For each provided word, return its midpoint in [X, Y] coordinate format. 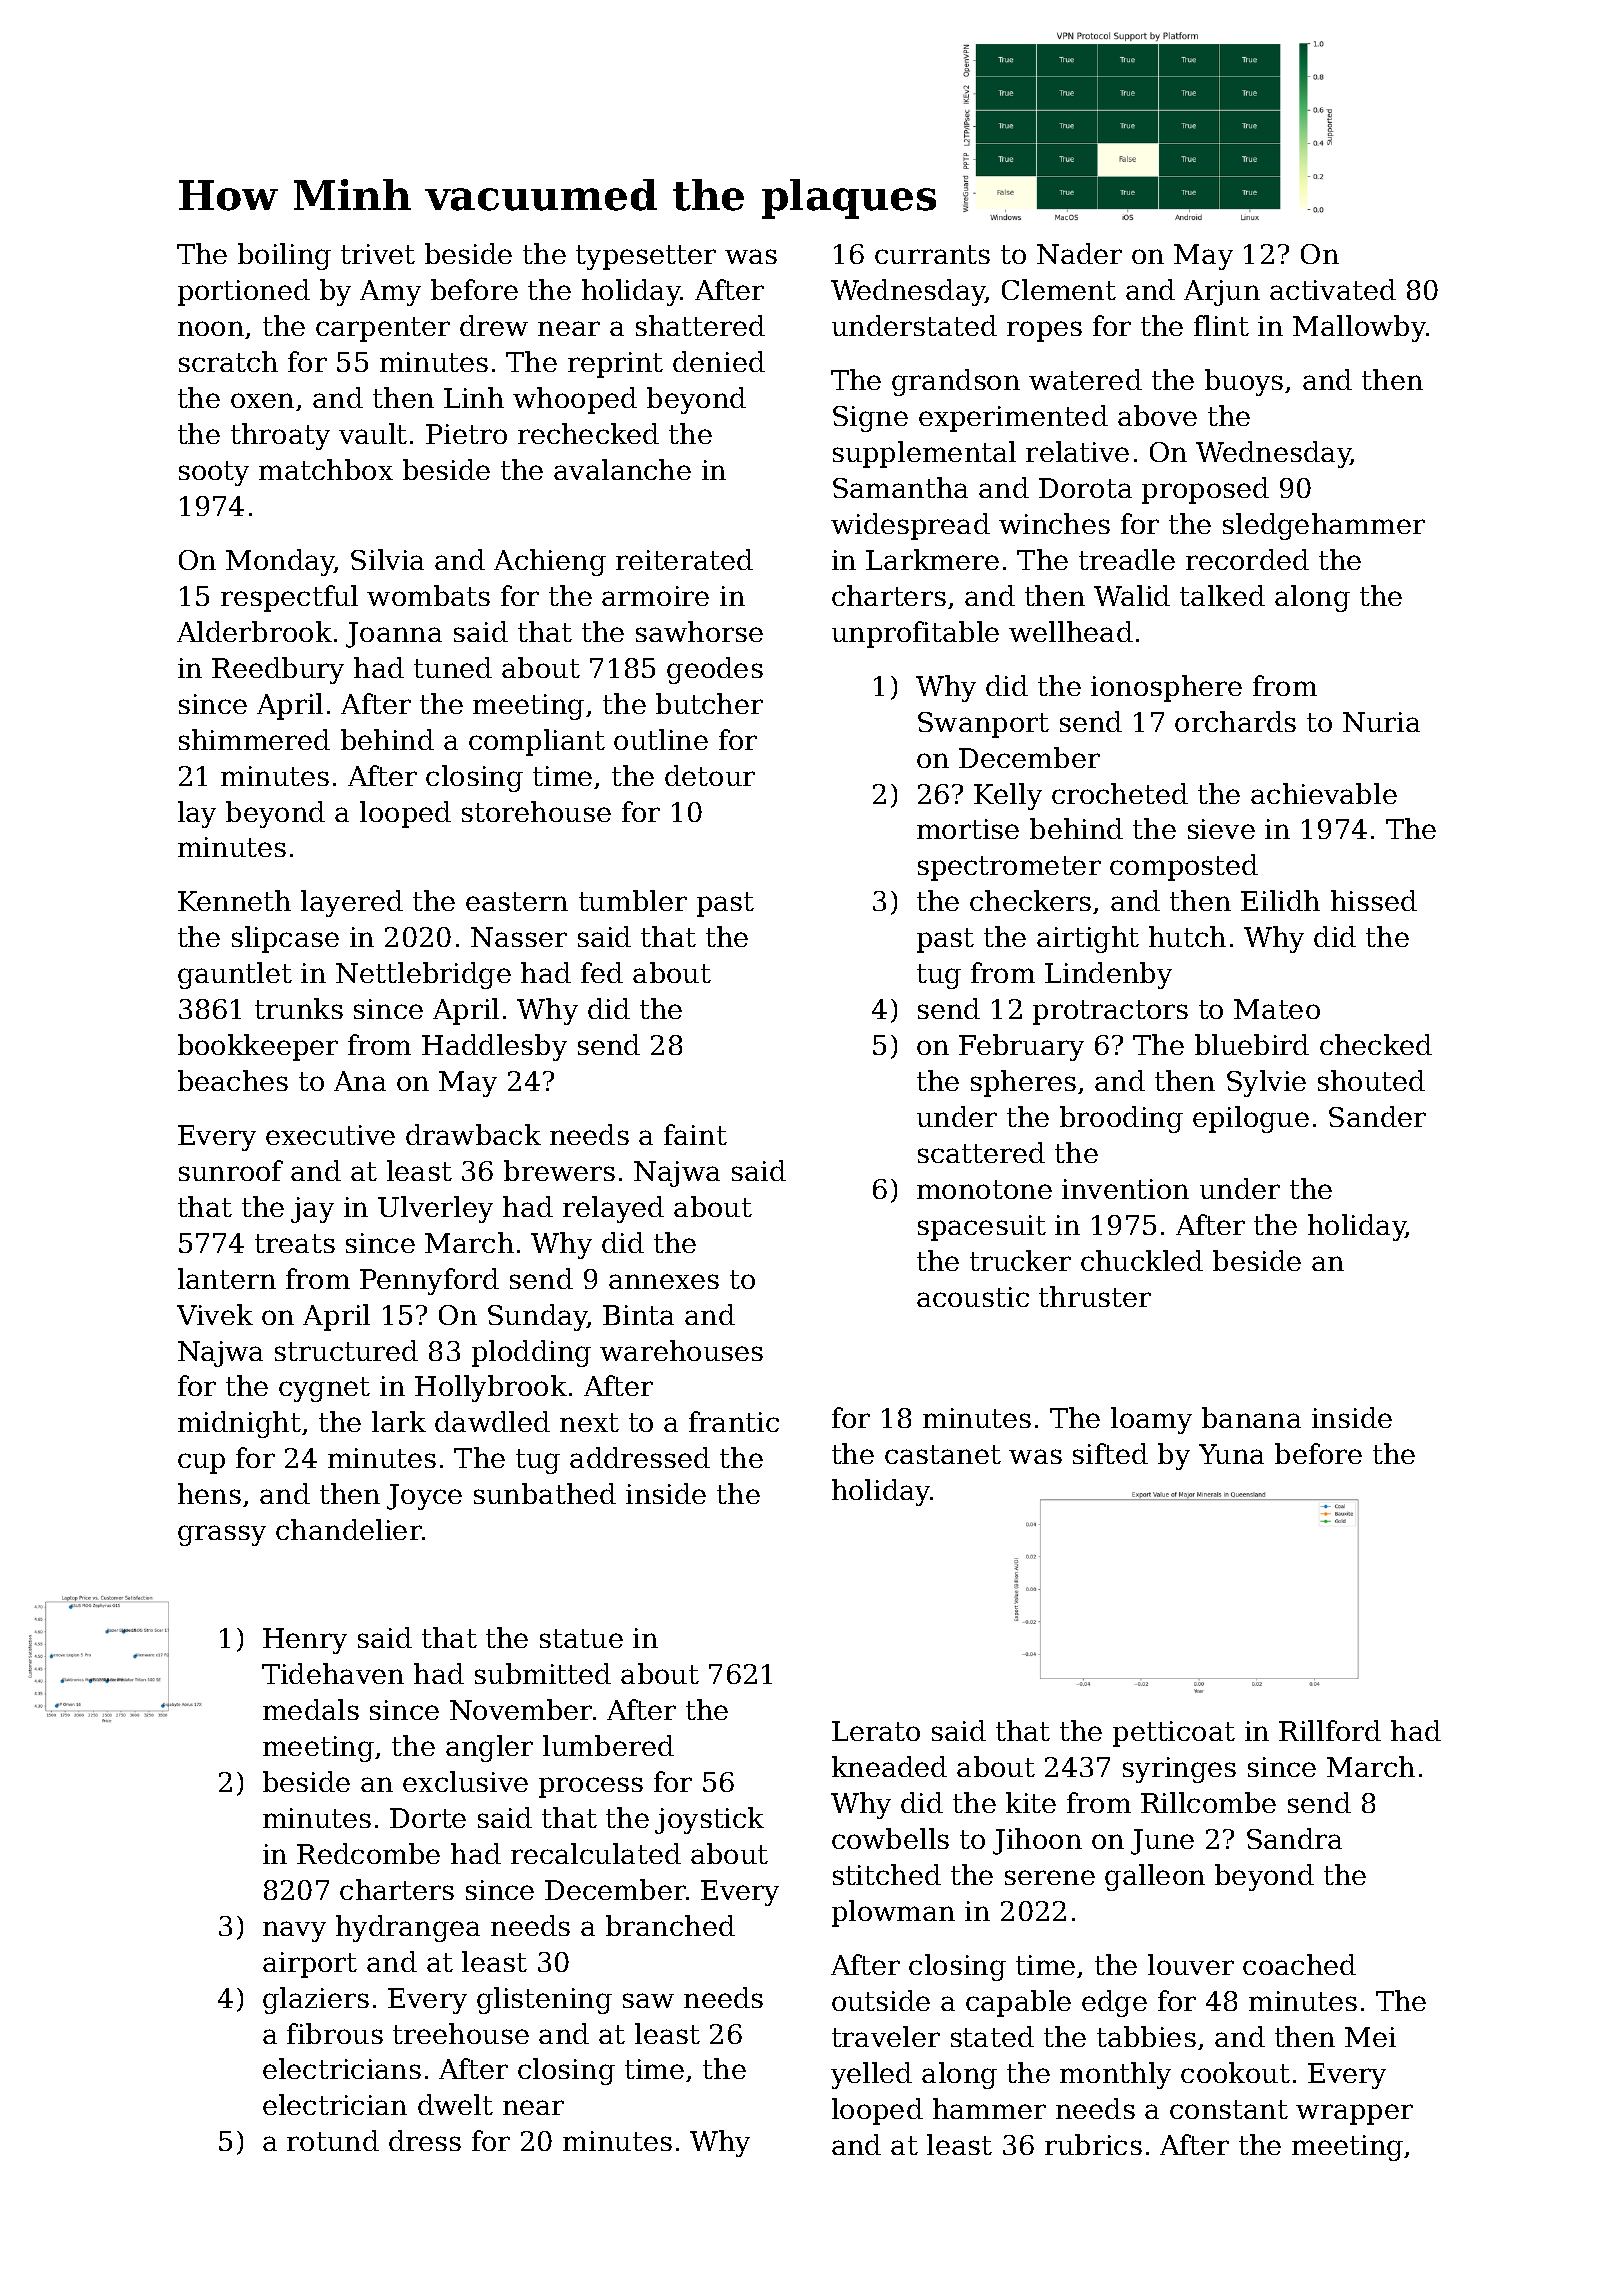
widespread [910, 526]
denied [719, 361]
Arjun [1222, 293]
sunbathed [545, 1493]
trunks [299, 1008]
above [1157, 415]
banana [1251, 1417]
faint [695, 1134]
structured [346, 1350]
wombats [428, 595]
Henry [305, 1641]
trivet [378, 254]
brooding [1121, 1119]
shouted [1371, 1080]
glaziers [316, 2000]
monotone [984, 1189]
